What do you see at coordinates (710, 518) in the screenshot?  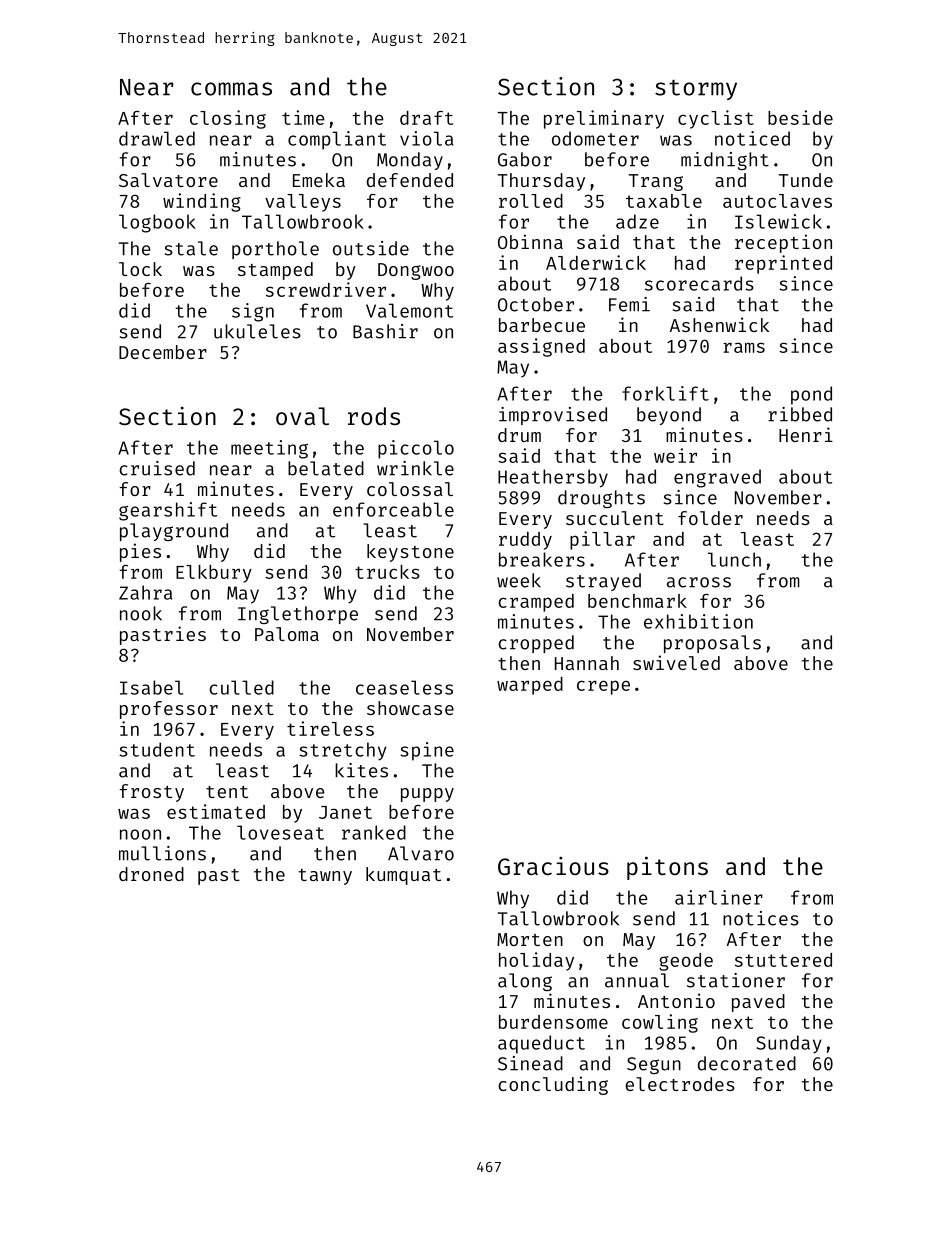 I see `folder` at bounding box center [710, 518].
